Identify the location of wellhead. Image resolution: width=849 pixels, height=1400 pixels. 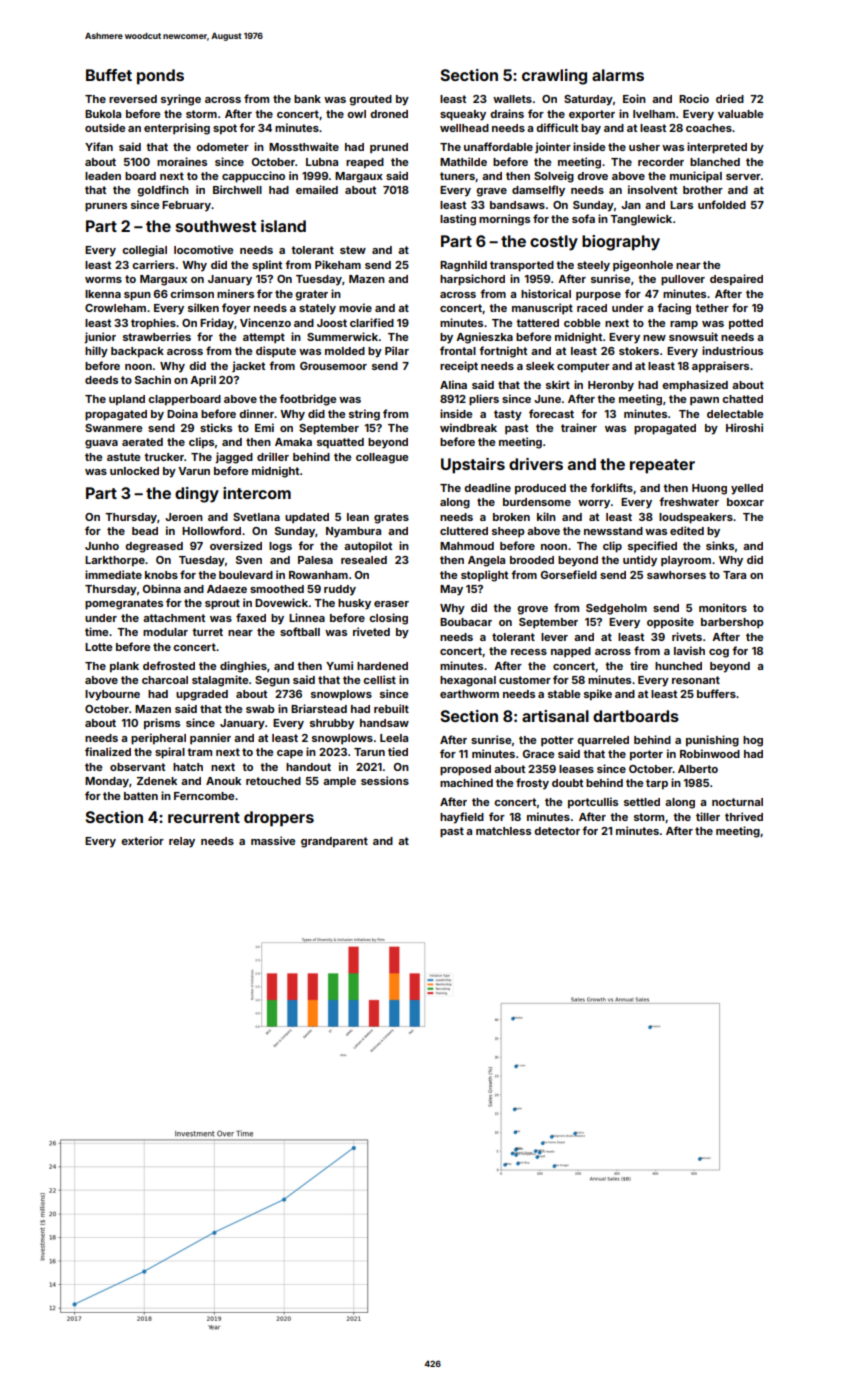
(464, 128).
